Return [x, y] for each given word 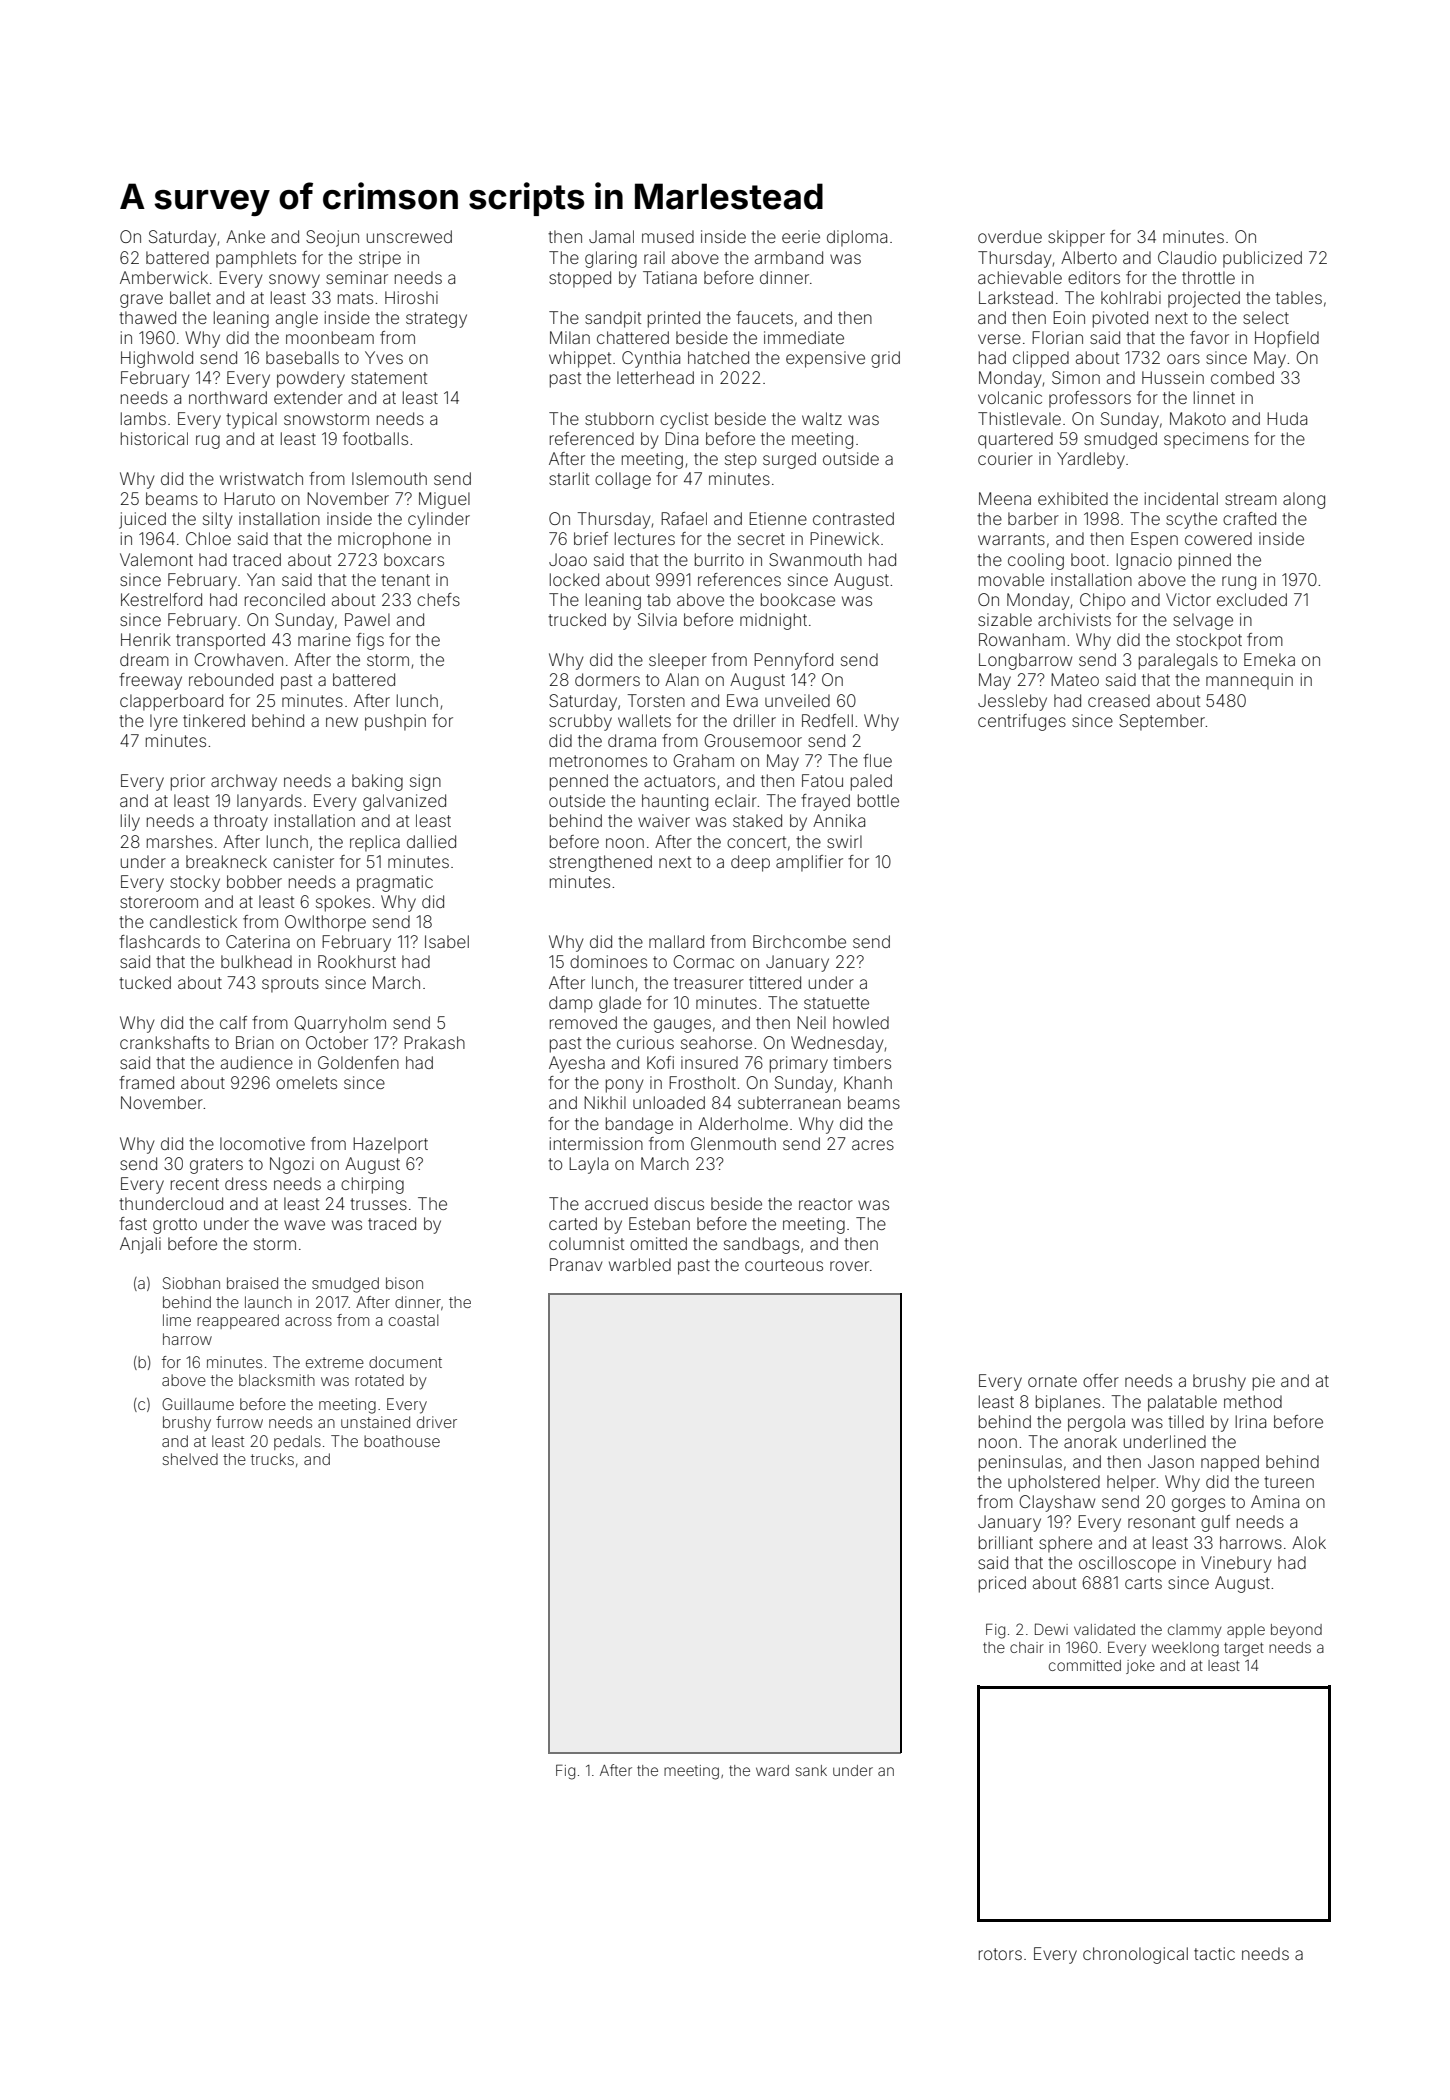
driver [437, 1422]
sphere [1065, 1544]
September [1162, 722]
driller [754, 720]
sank [811, 1770]
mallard [676, 941]
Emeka [1269, 659]
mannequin [1249, 681]
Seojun [332, 238]
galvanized [404, 802]
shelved [190, 1459]
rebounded [231, 679]
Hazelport [390, 1145]
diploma [857, 238]
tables [1299, 297]
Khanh [868, 1082]
